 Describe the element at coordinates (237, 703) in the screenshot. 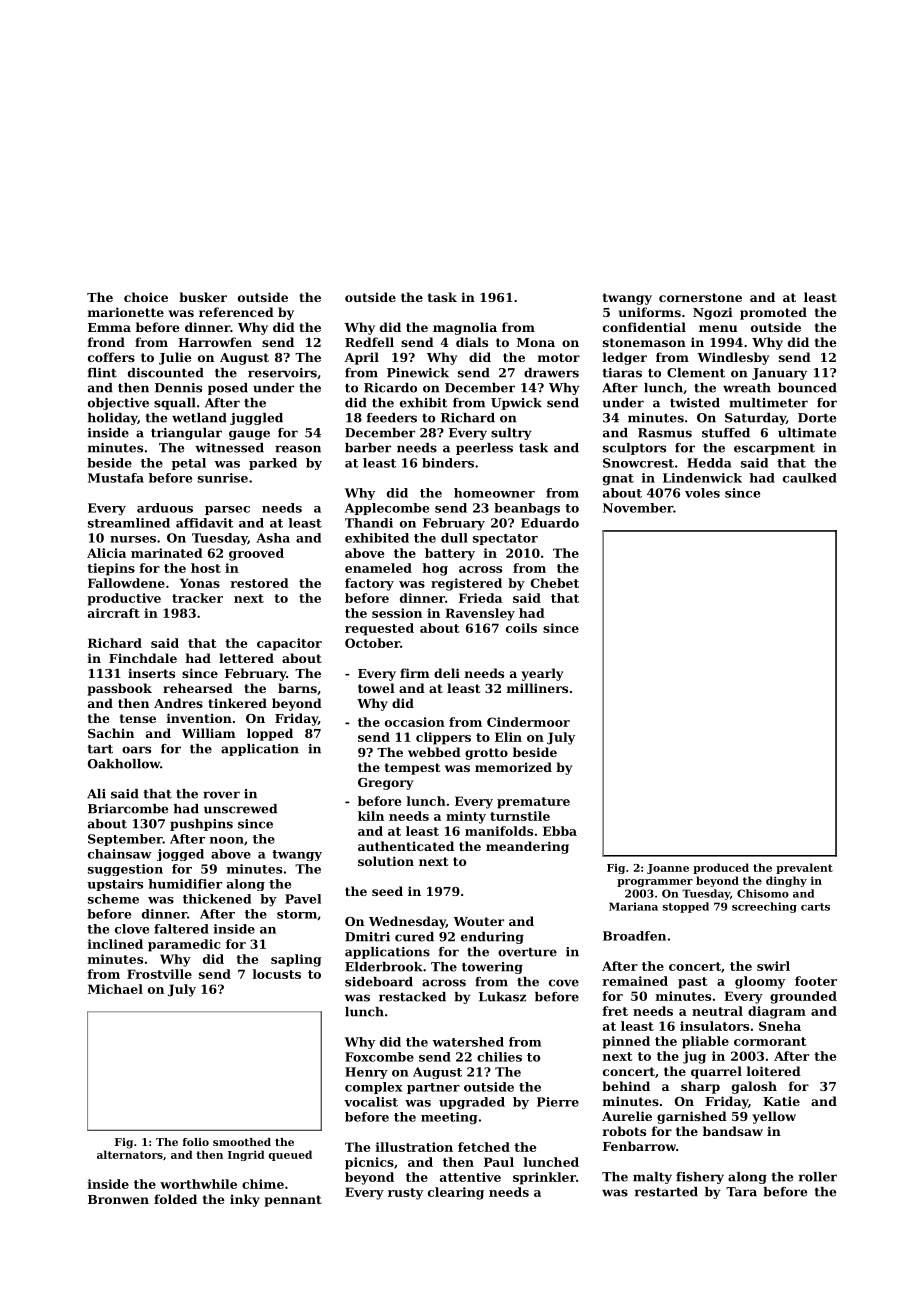

I see `tinkered` at that location.
